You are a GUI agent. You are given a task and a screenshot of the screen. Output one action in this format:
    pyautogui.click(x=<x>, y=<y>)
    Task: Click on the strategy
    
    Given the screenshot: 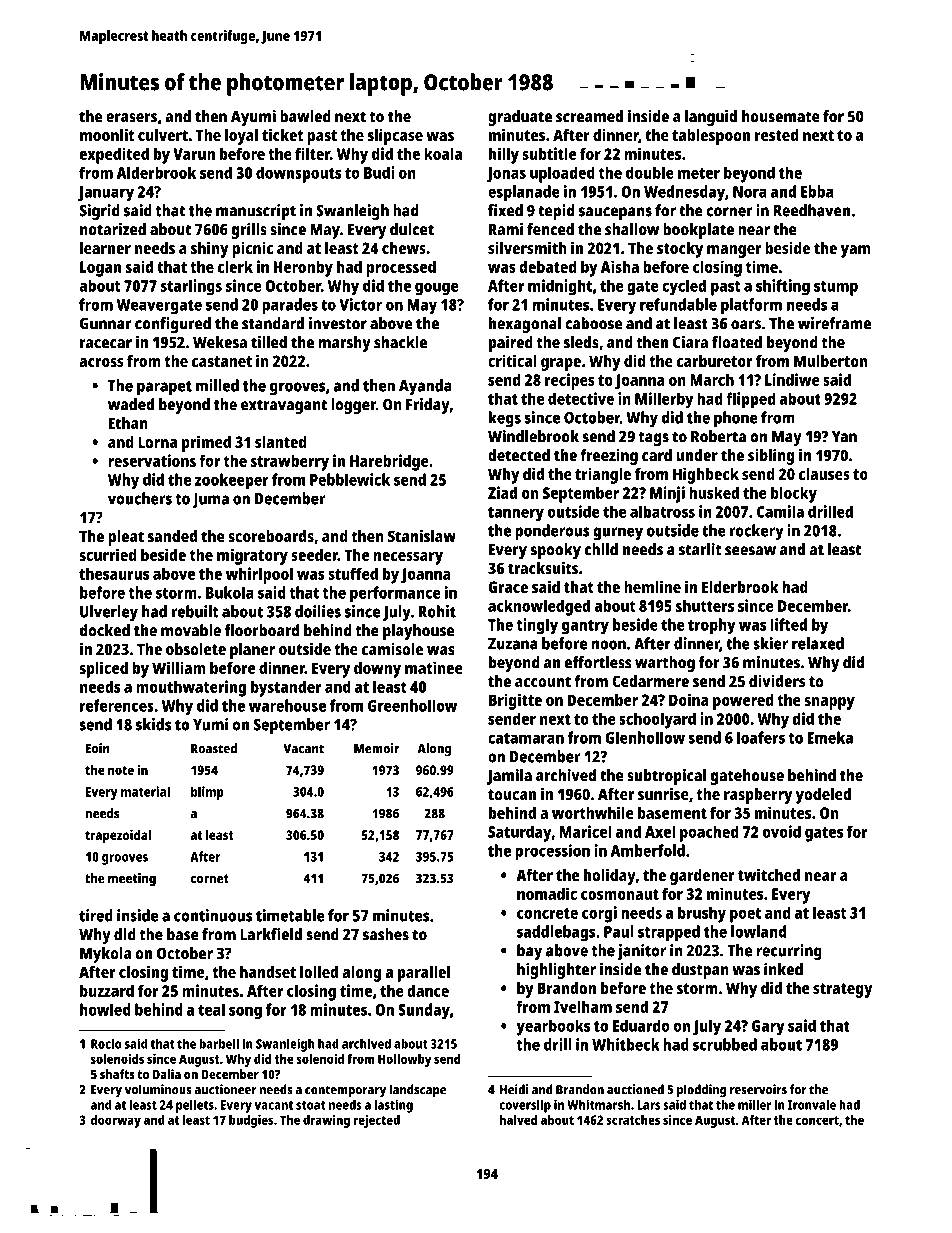 What is the action you would take?
    pyautogui.click(x=843, y=990)
